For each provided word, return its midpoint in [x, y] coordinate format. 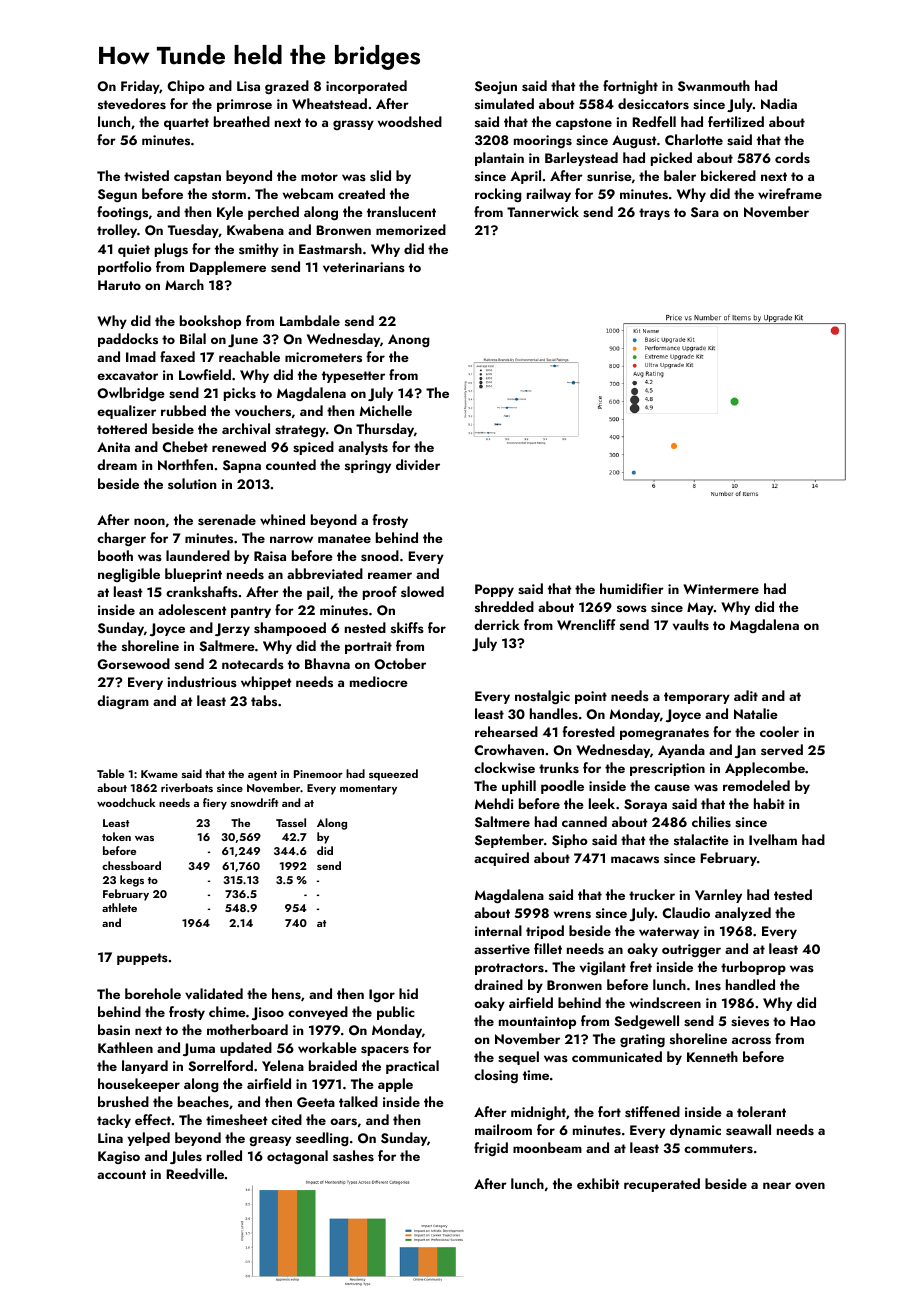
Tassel [291, 822]
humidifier [632, 588]
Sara [705, 212]
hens [286, 994]
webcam [308, 193]
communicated [617, 1056]
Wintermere [721, 589]
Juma [199, 1049]
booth [115, 555]
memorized [411, 229]
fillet [548, 948]
